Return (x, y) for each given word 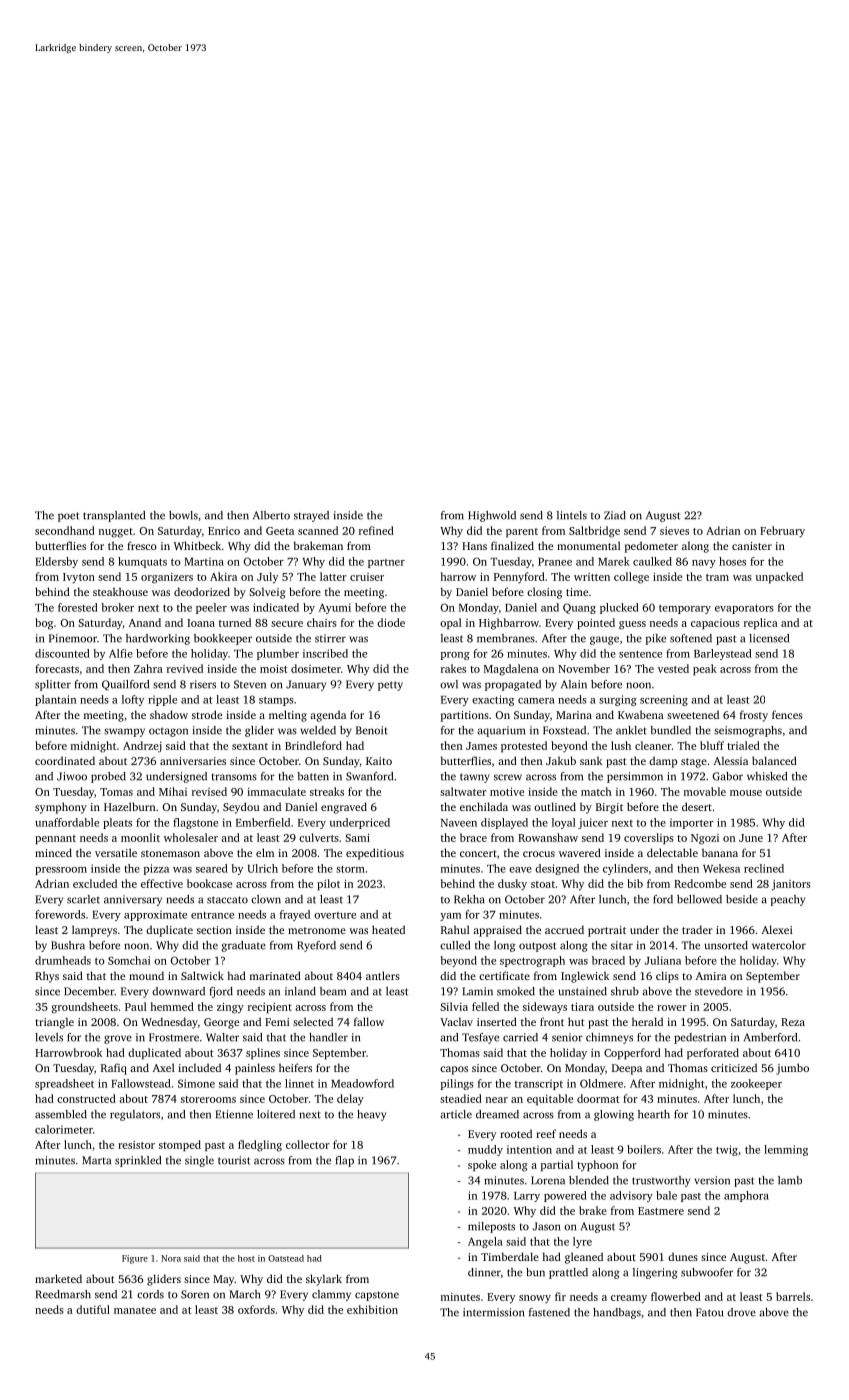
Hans (474, 546)
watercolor (779, 945)
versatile (116, 852)
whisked (767, 776)
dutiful (93, 1309)
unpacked (779, 578)
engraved (344, 808)
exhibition (372, 1309)
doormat (598, 1098)
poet (68, 517)
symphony (61, 808)
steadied (461, 1098)
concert (478, 853)
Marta (96, 1160)
